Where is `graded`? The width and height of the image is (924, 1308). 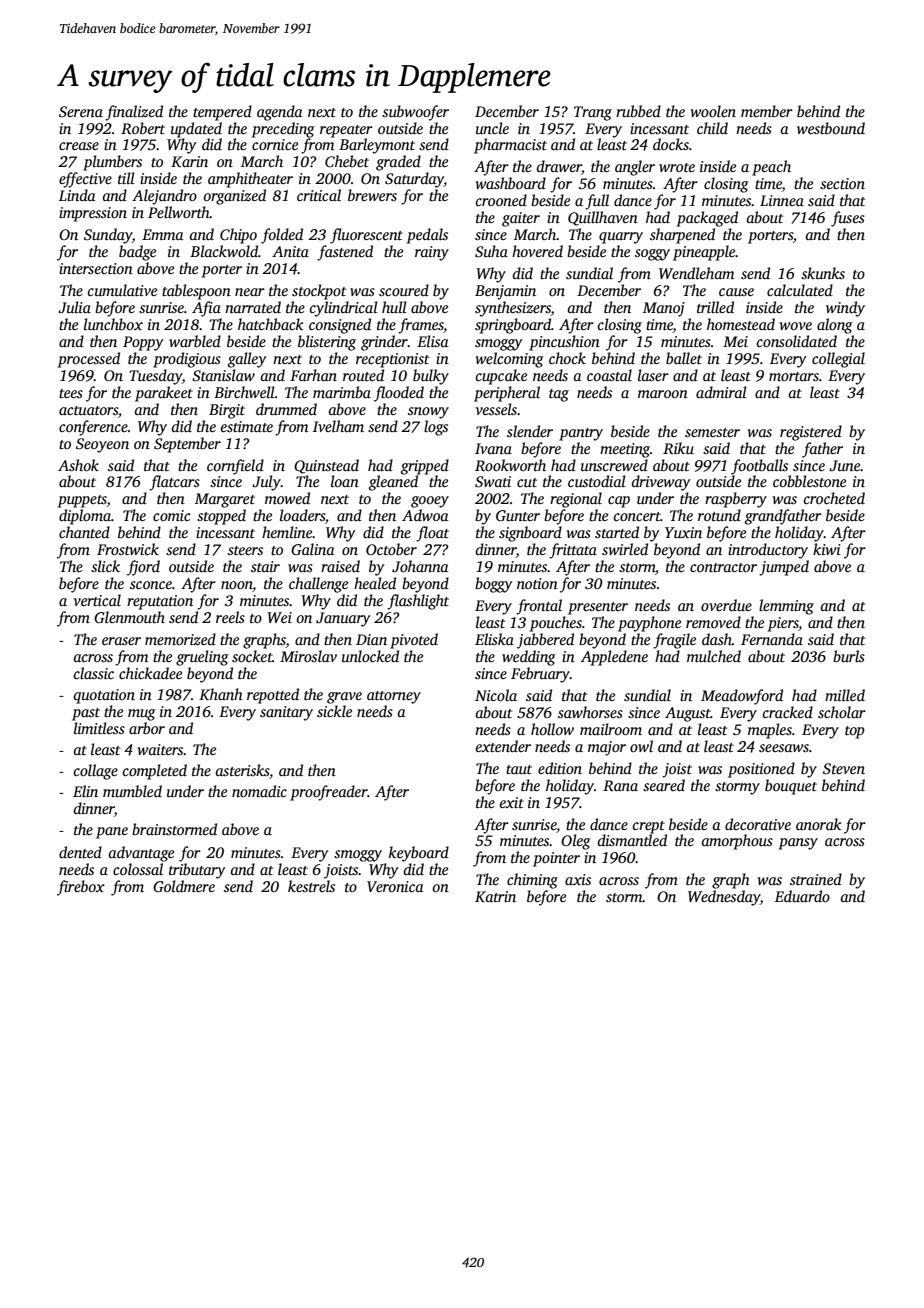
graded is located at coordinates (398, 163).
